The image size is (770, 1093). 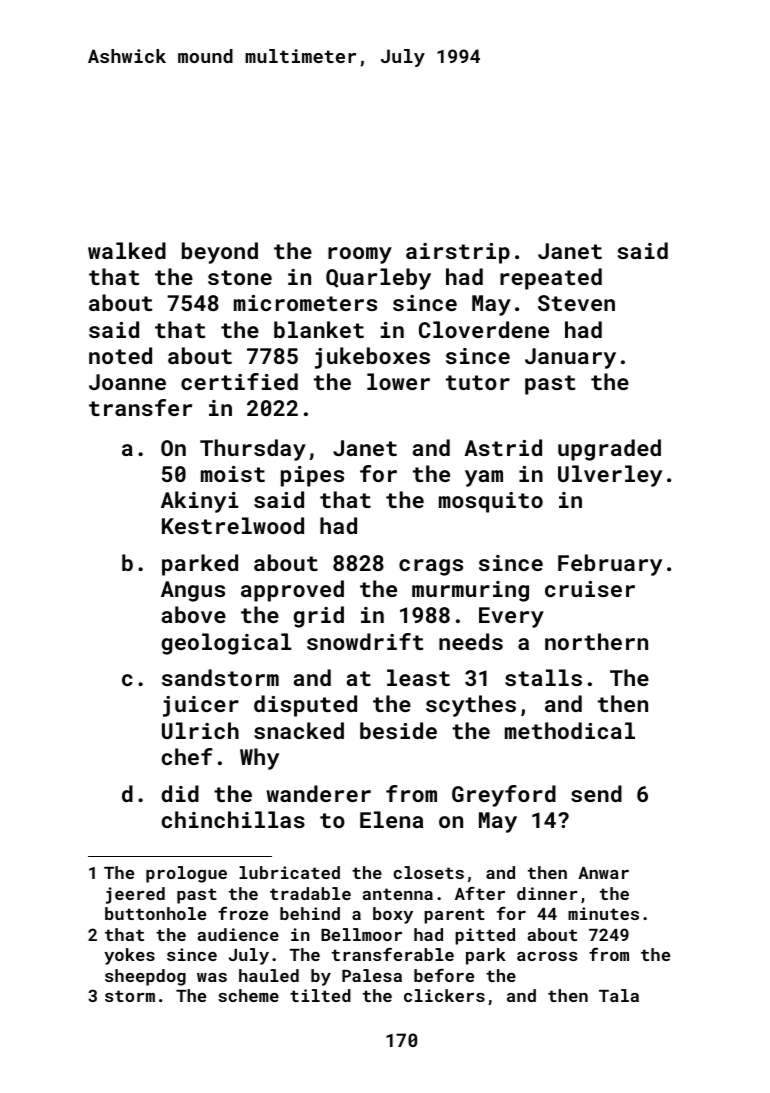 What do you see at coordinates (372, 358) in the document?
I see `jukeboxes` at bounding box center [372, 358].
